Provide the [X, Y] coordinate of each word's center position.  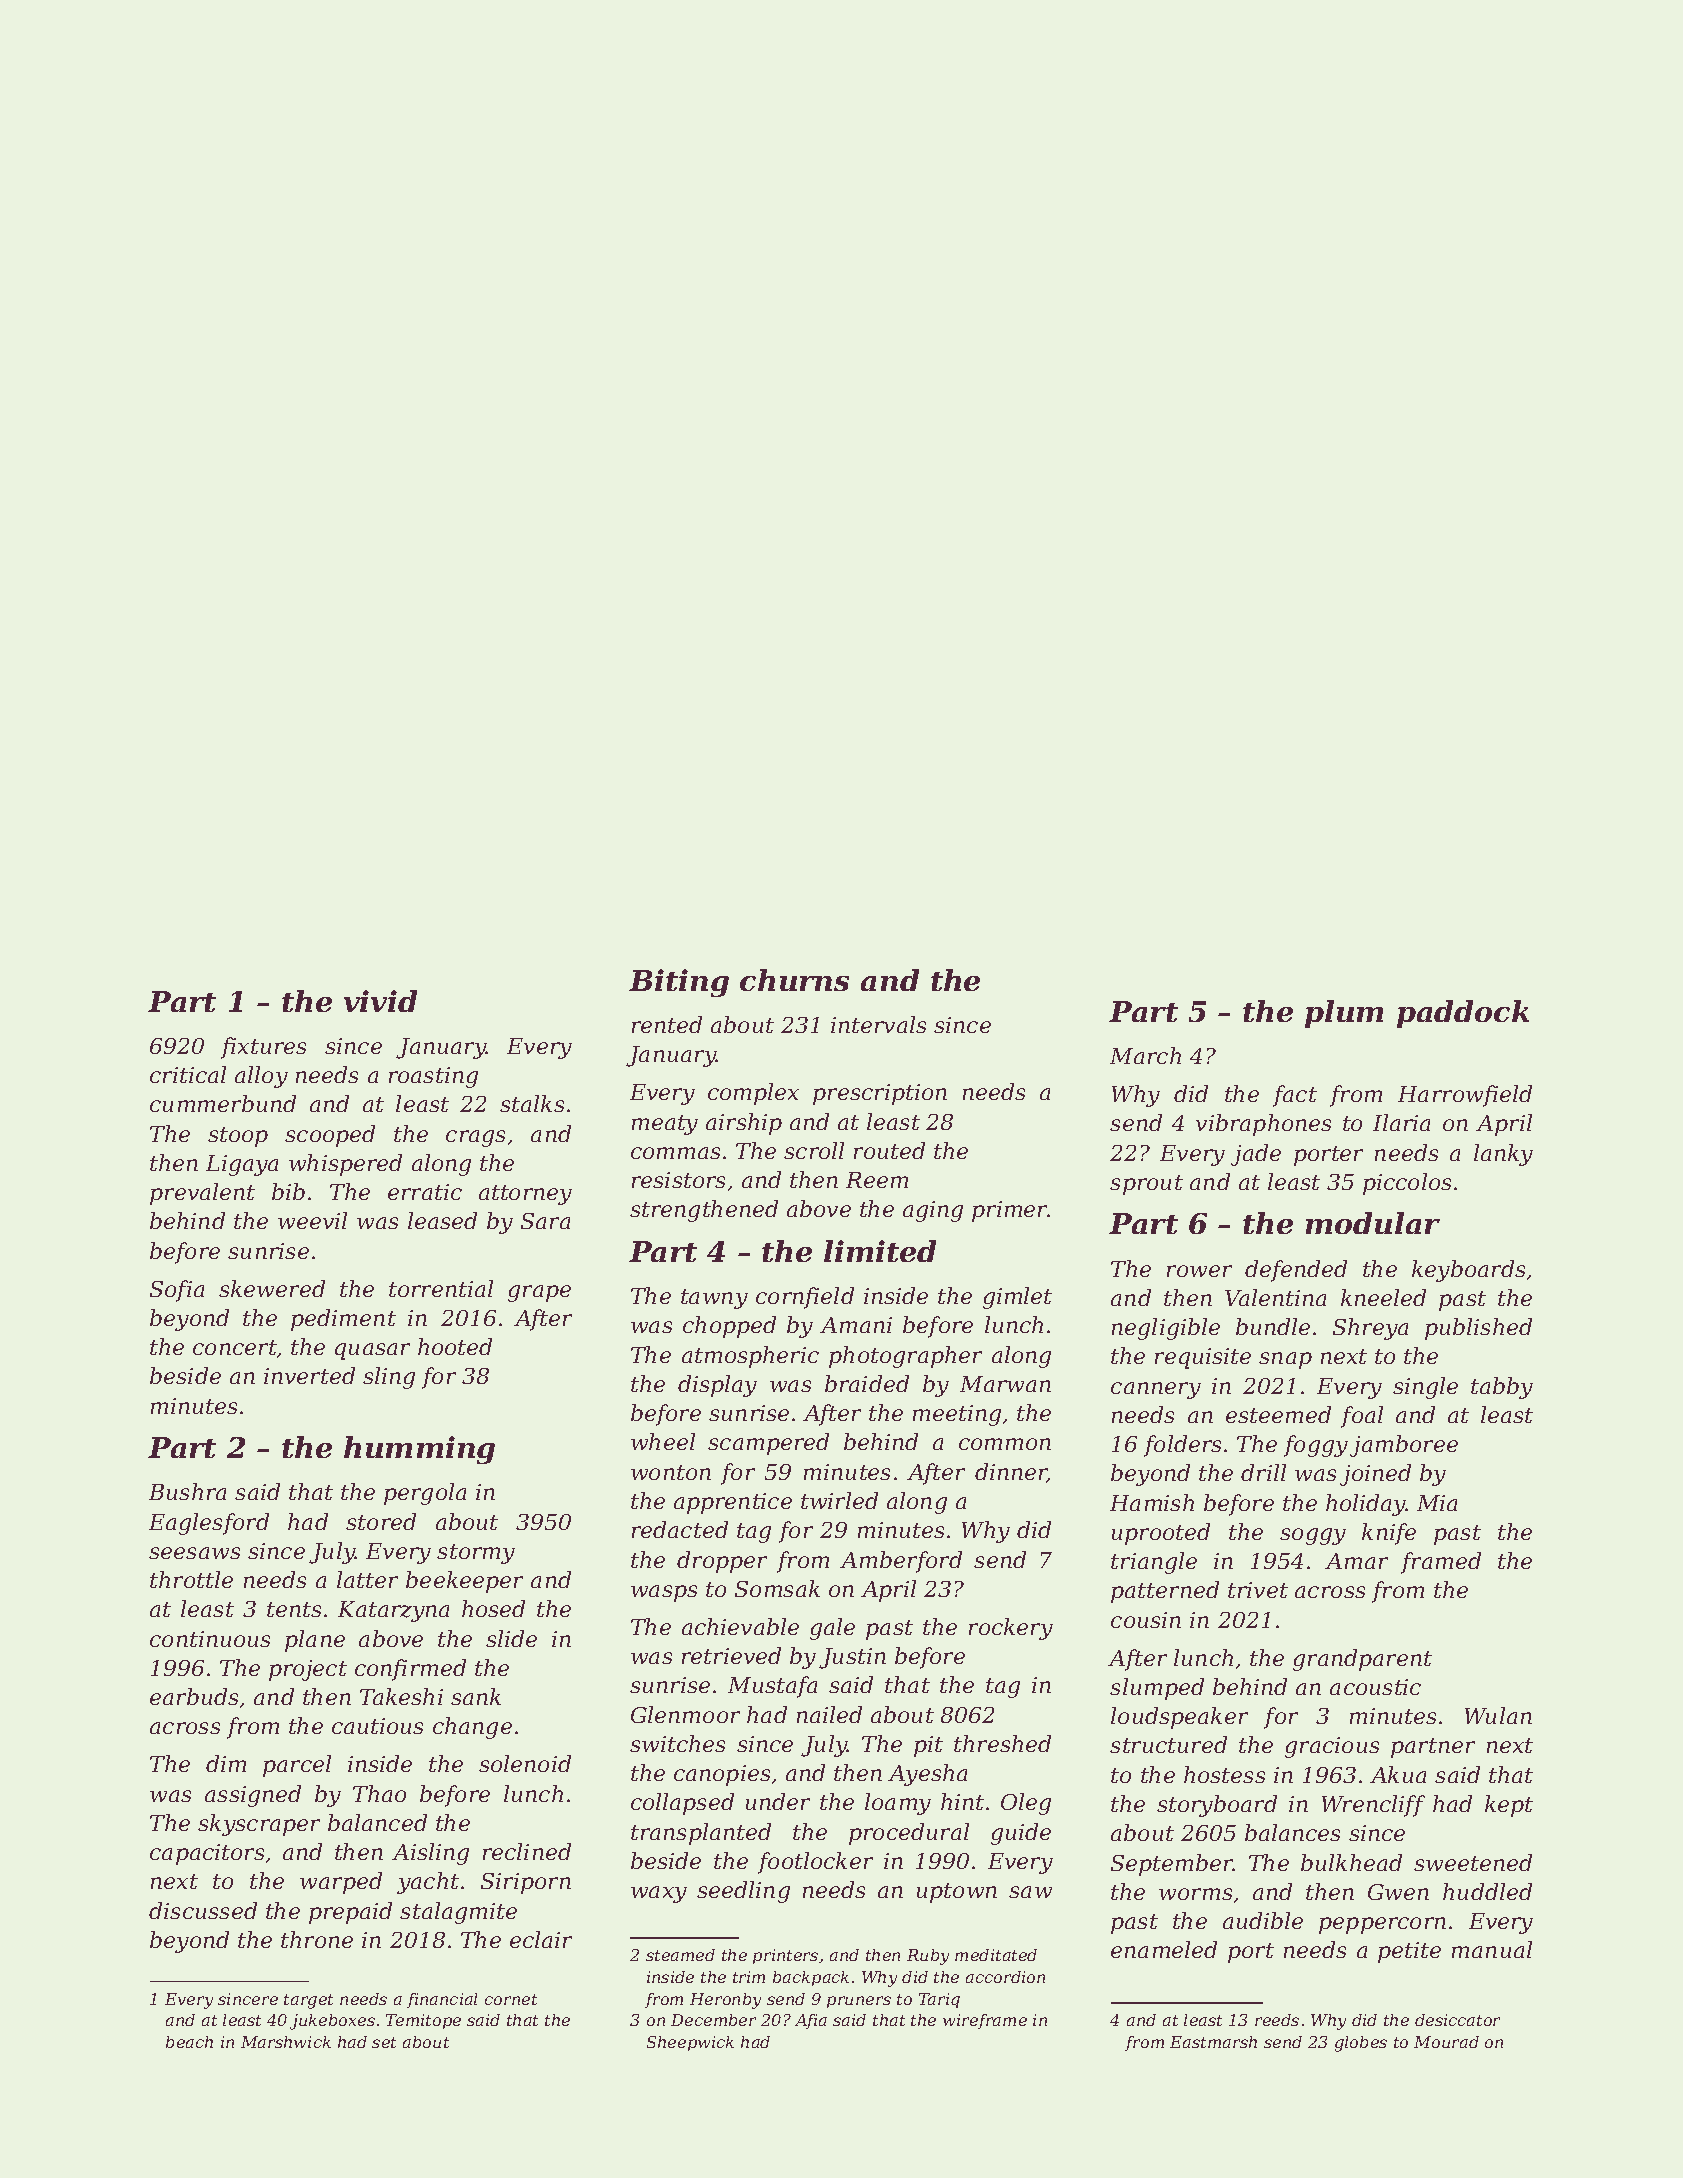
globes [1361, 2044]
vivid [380, 1001]
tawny [714, 1299]
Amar [1356, 1561]
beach [189, 2042]
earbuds [194, 1696]
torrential [441, 1288]
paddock [1463, 1014]
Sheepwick [690, 2043]
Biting [679, 983]
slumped [1157, 1689]
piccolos [1407, 1184]
